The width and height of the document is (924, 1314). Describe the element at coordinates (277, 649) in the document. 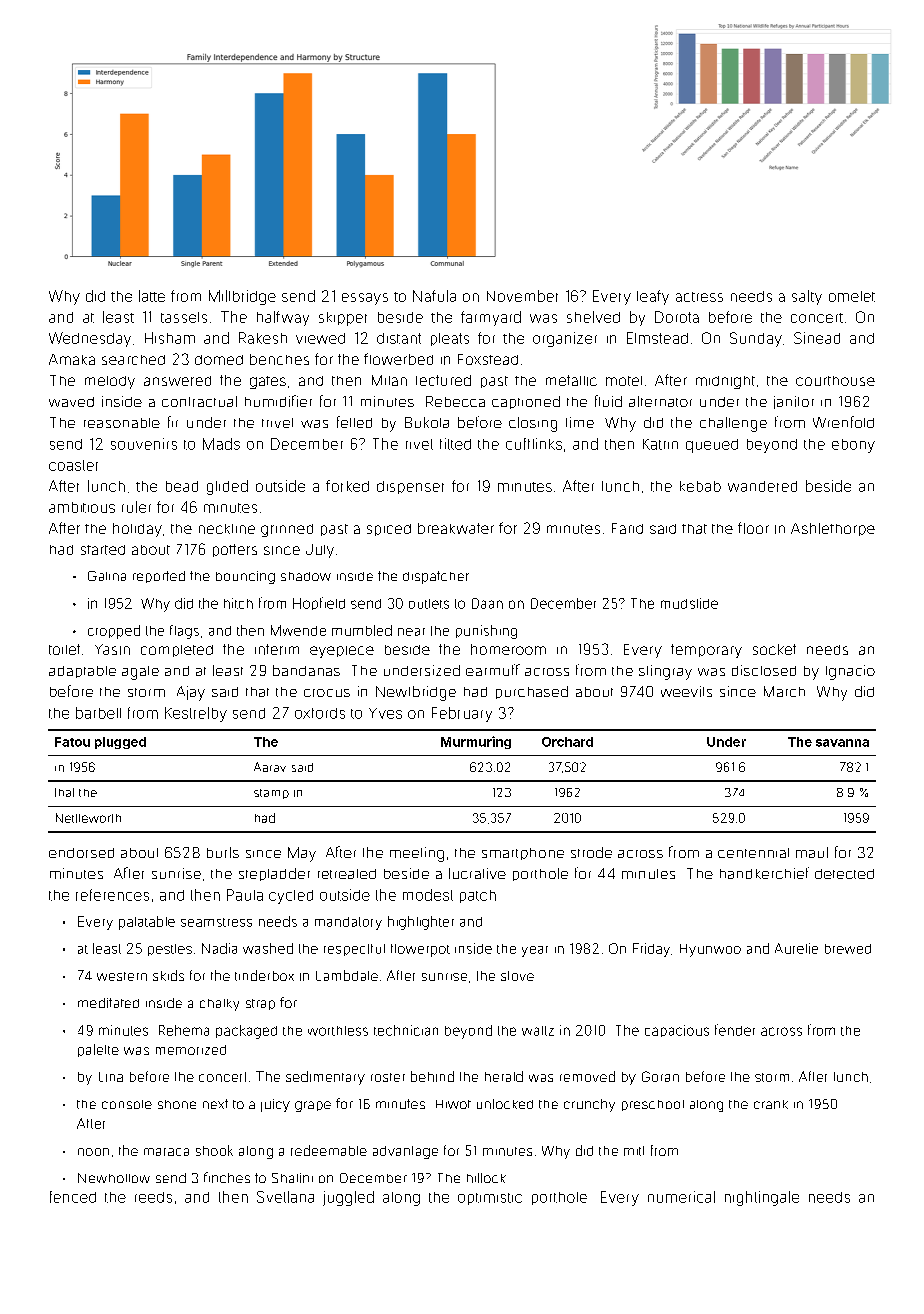

I see `interim` at that location.
